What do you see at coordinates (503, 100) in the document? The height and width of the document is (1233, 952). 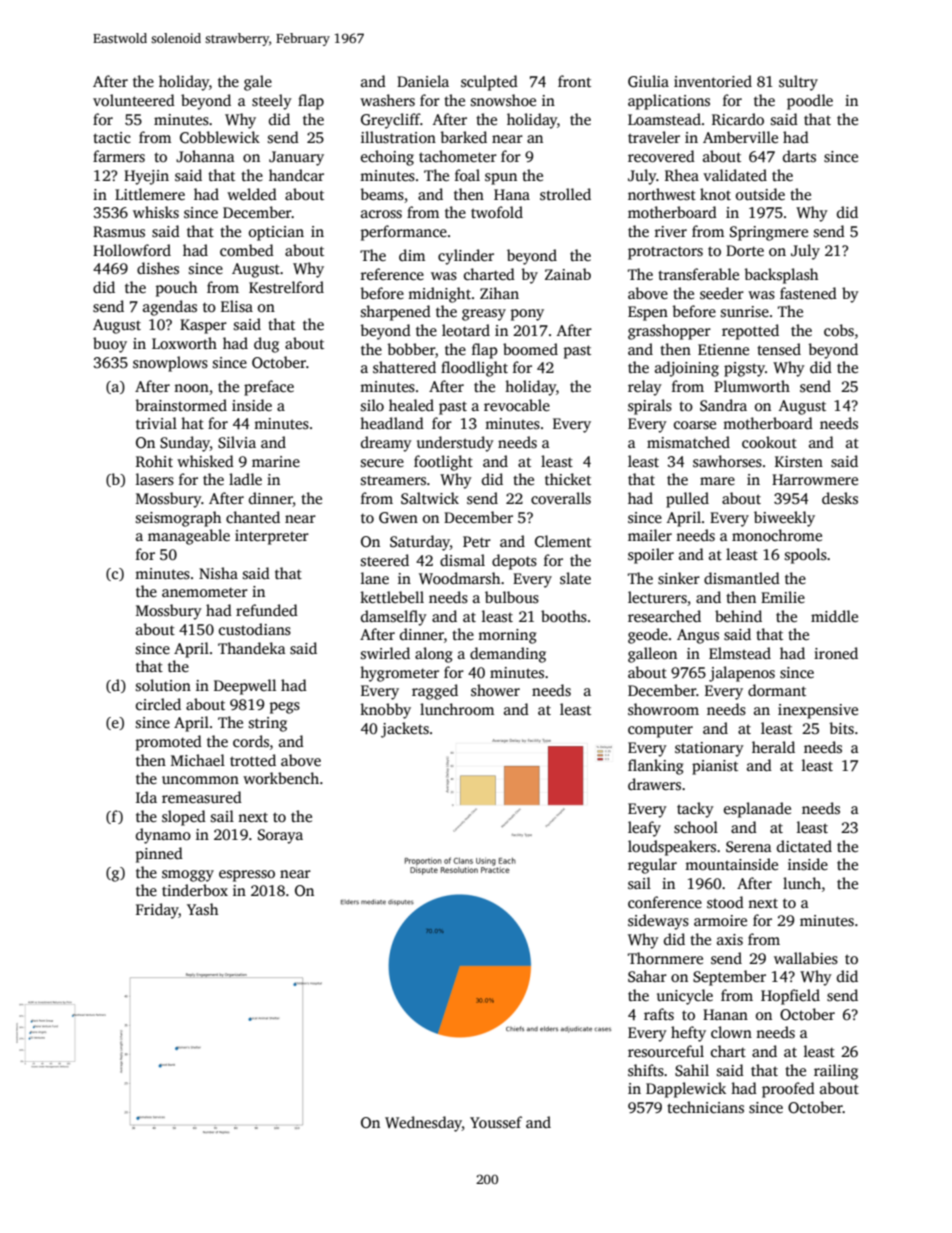 I see `snowshoe` at bounding box center [503, 100].
